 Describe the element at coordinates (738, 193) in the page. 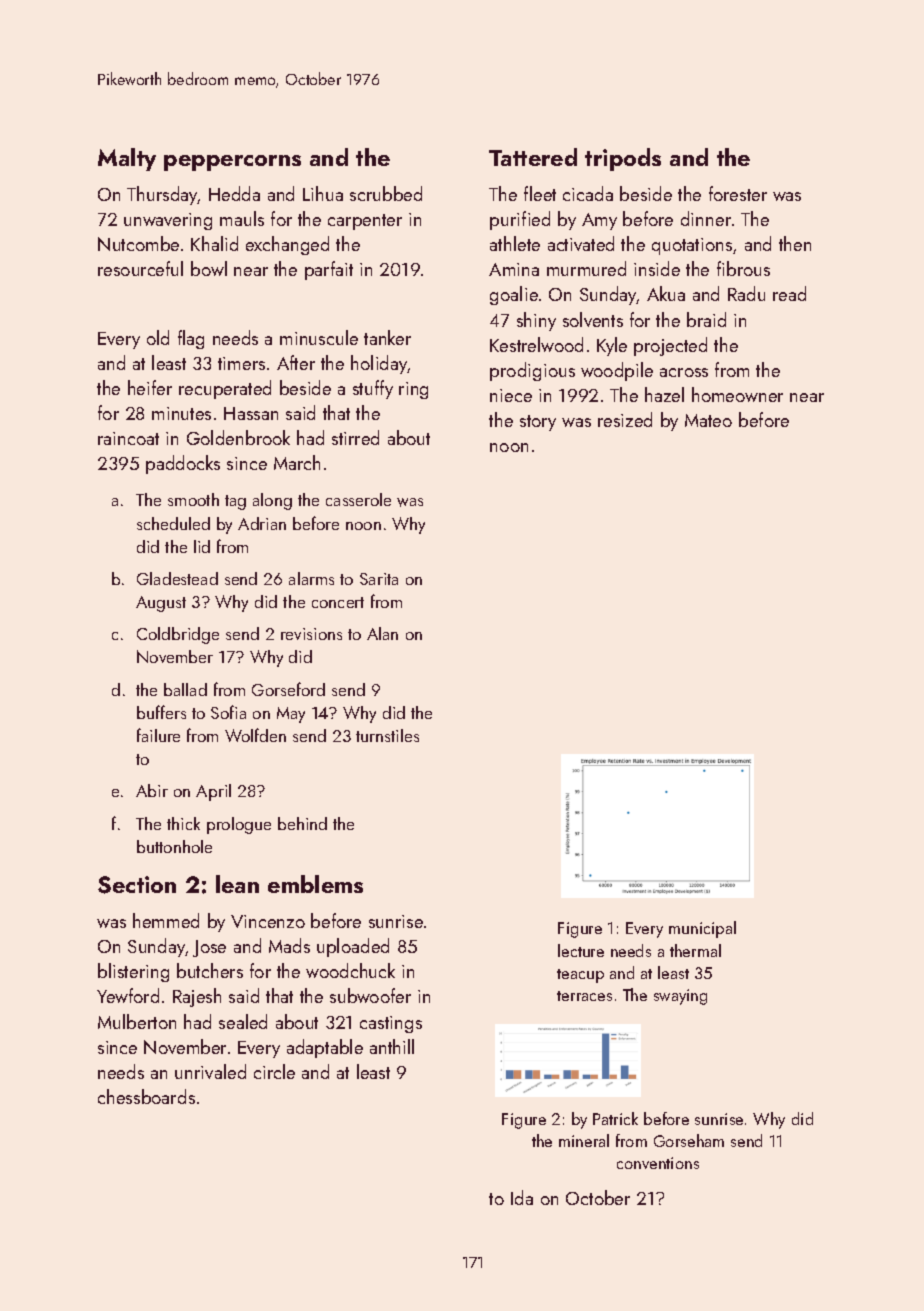

I see `forester` at that location.
